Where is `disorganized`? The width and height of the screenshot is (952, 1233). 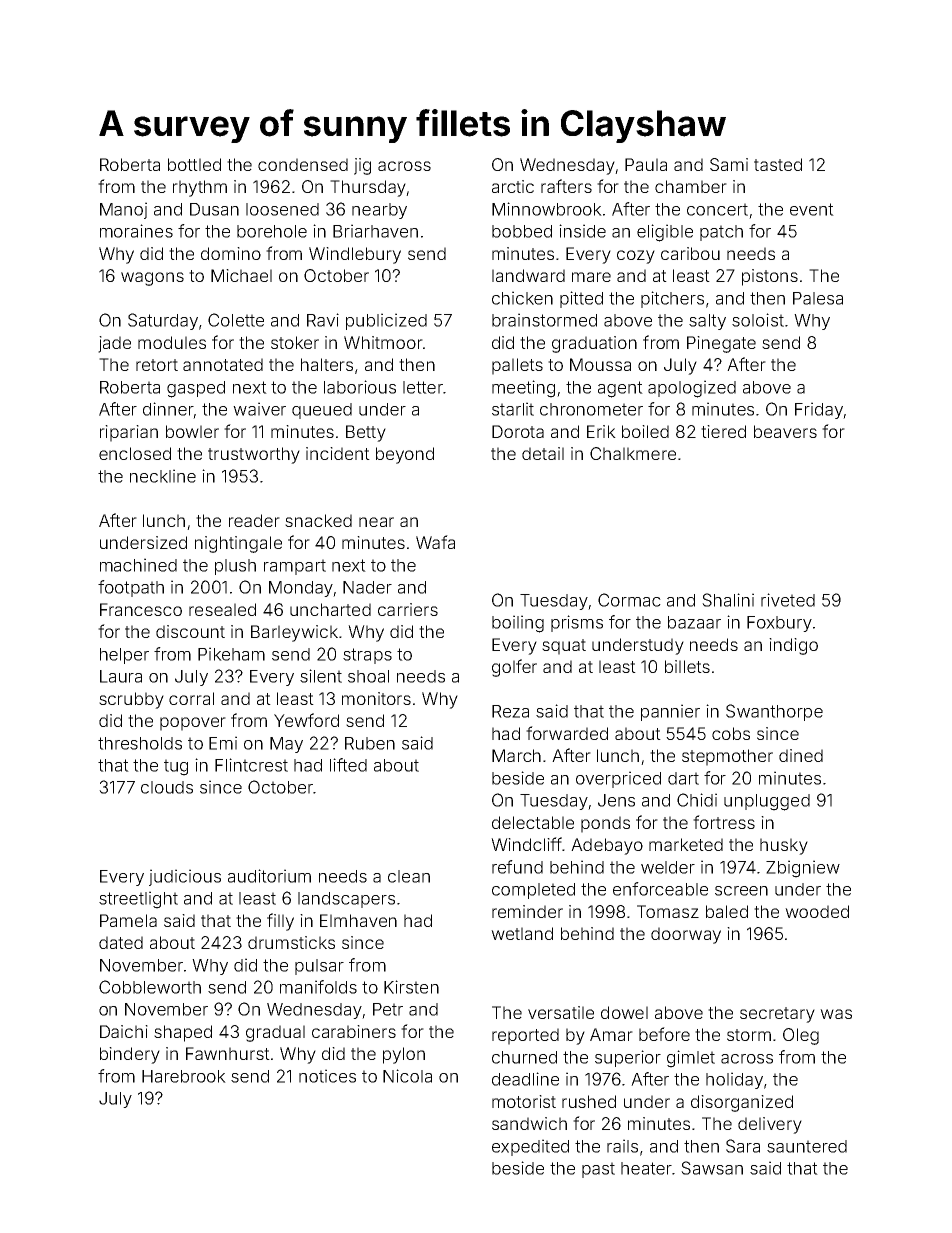
disorganized is located at coordinates (742, 1103).
